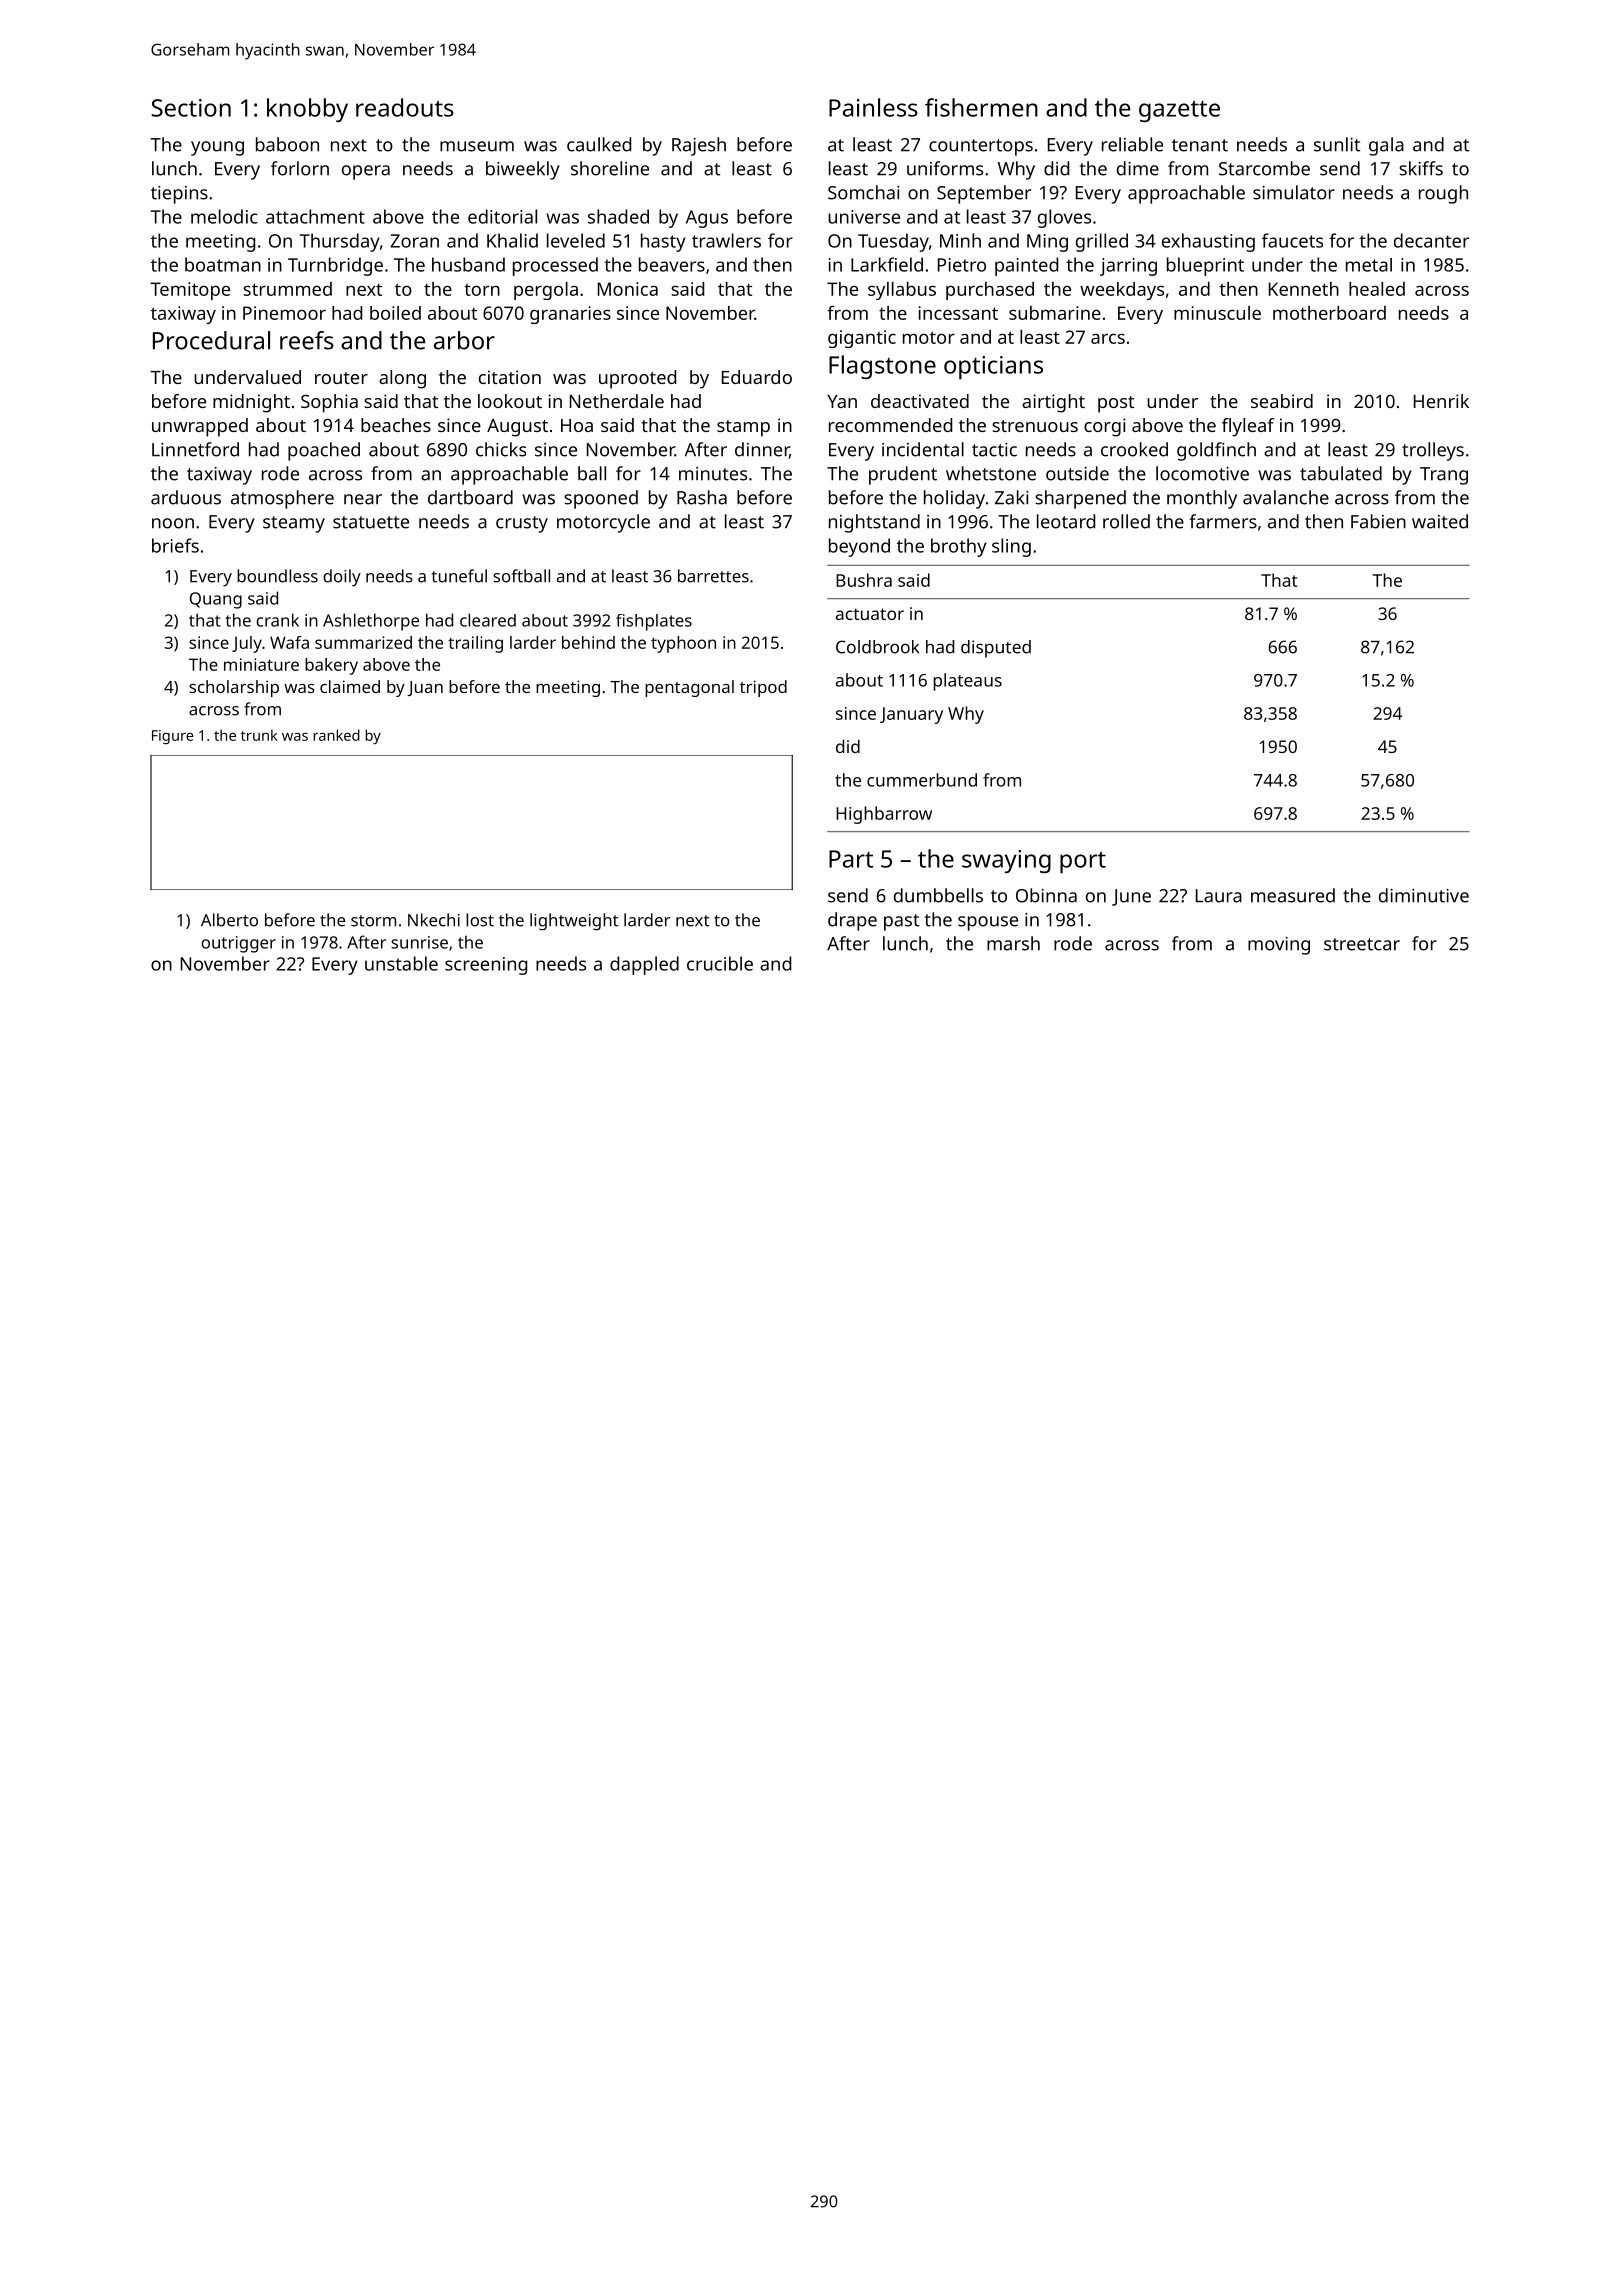 This screenshot has width=1620, height=2292. I want to click on outrigger, so click(238, 944).
